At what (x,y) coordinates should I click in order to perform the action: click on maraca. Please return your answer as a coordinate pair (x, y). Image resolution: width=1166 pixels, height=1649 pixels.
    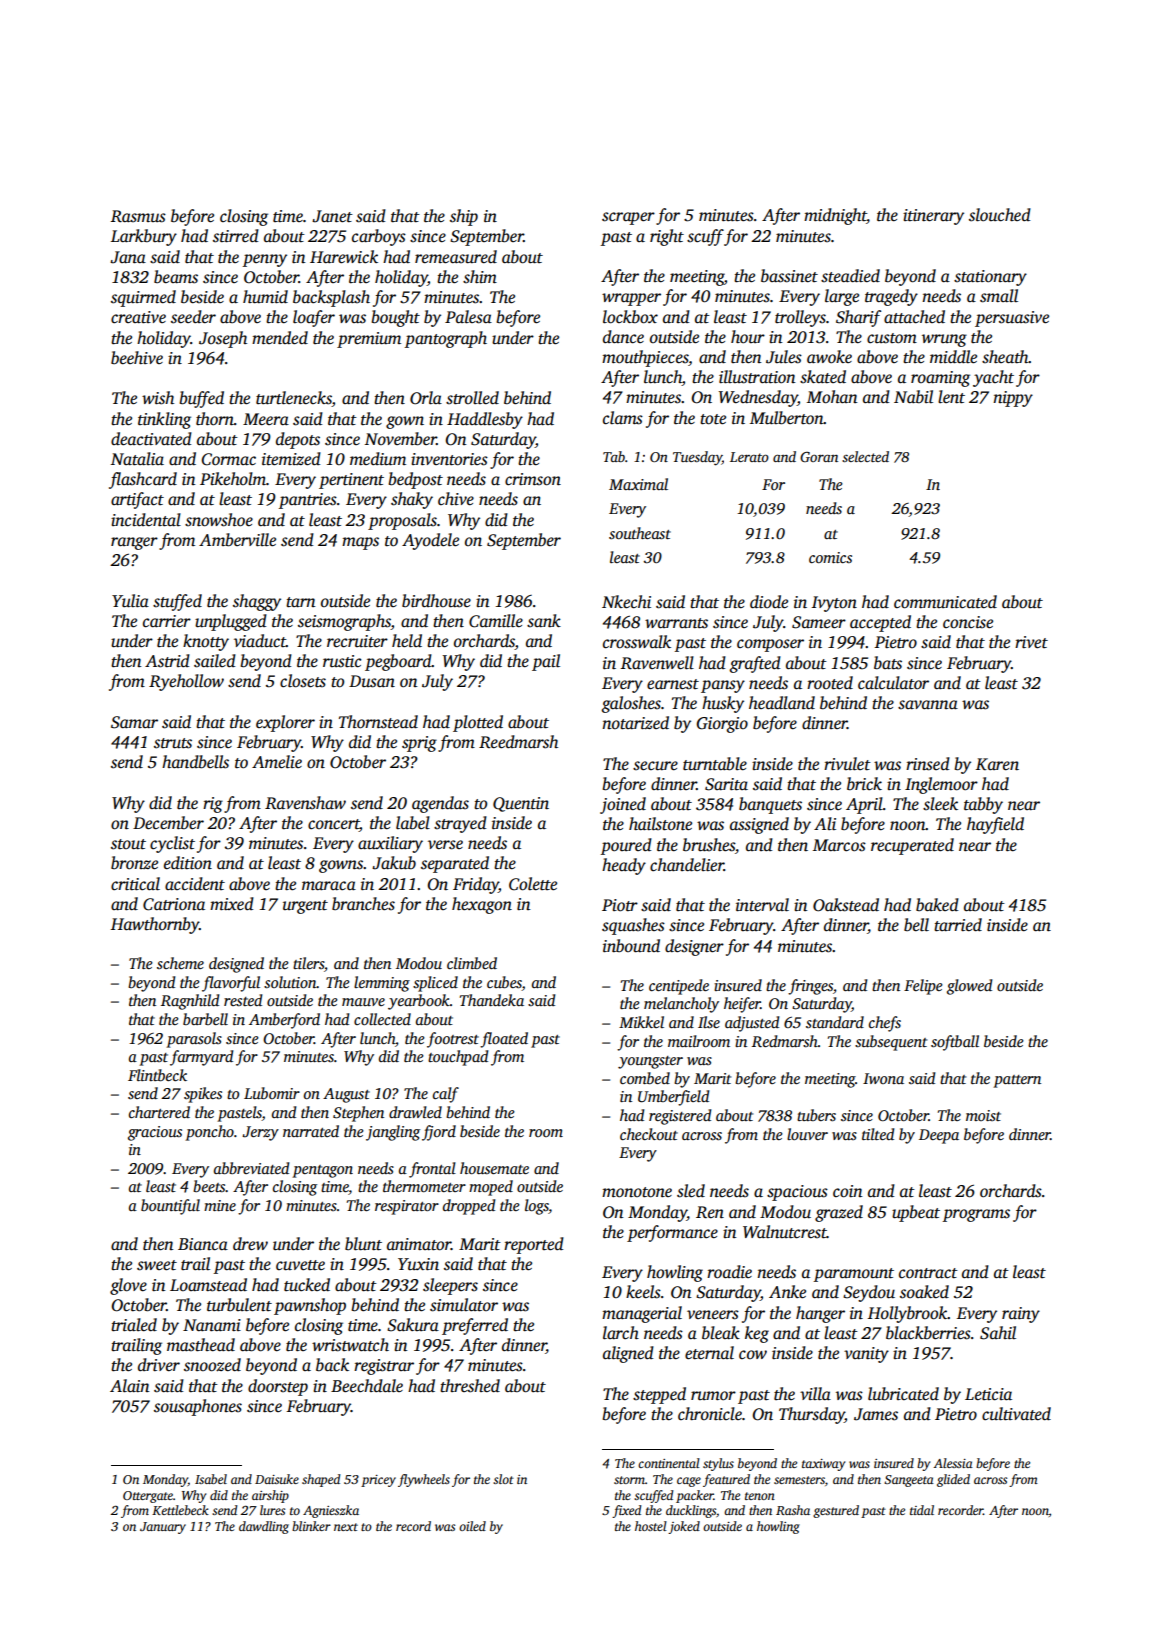
    Looking at the image, I should click on (329, 885).
